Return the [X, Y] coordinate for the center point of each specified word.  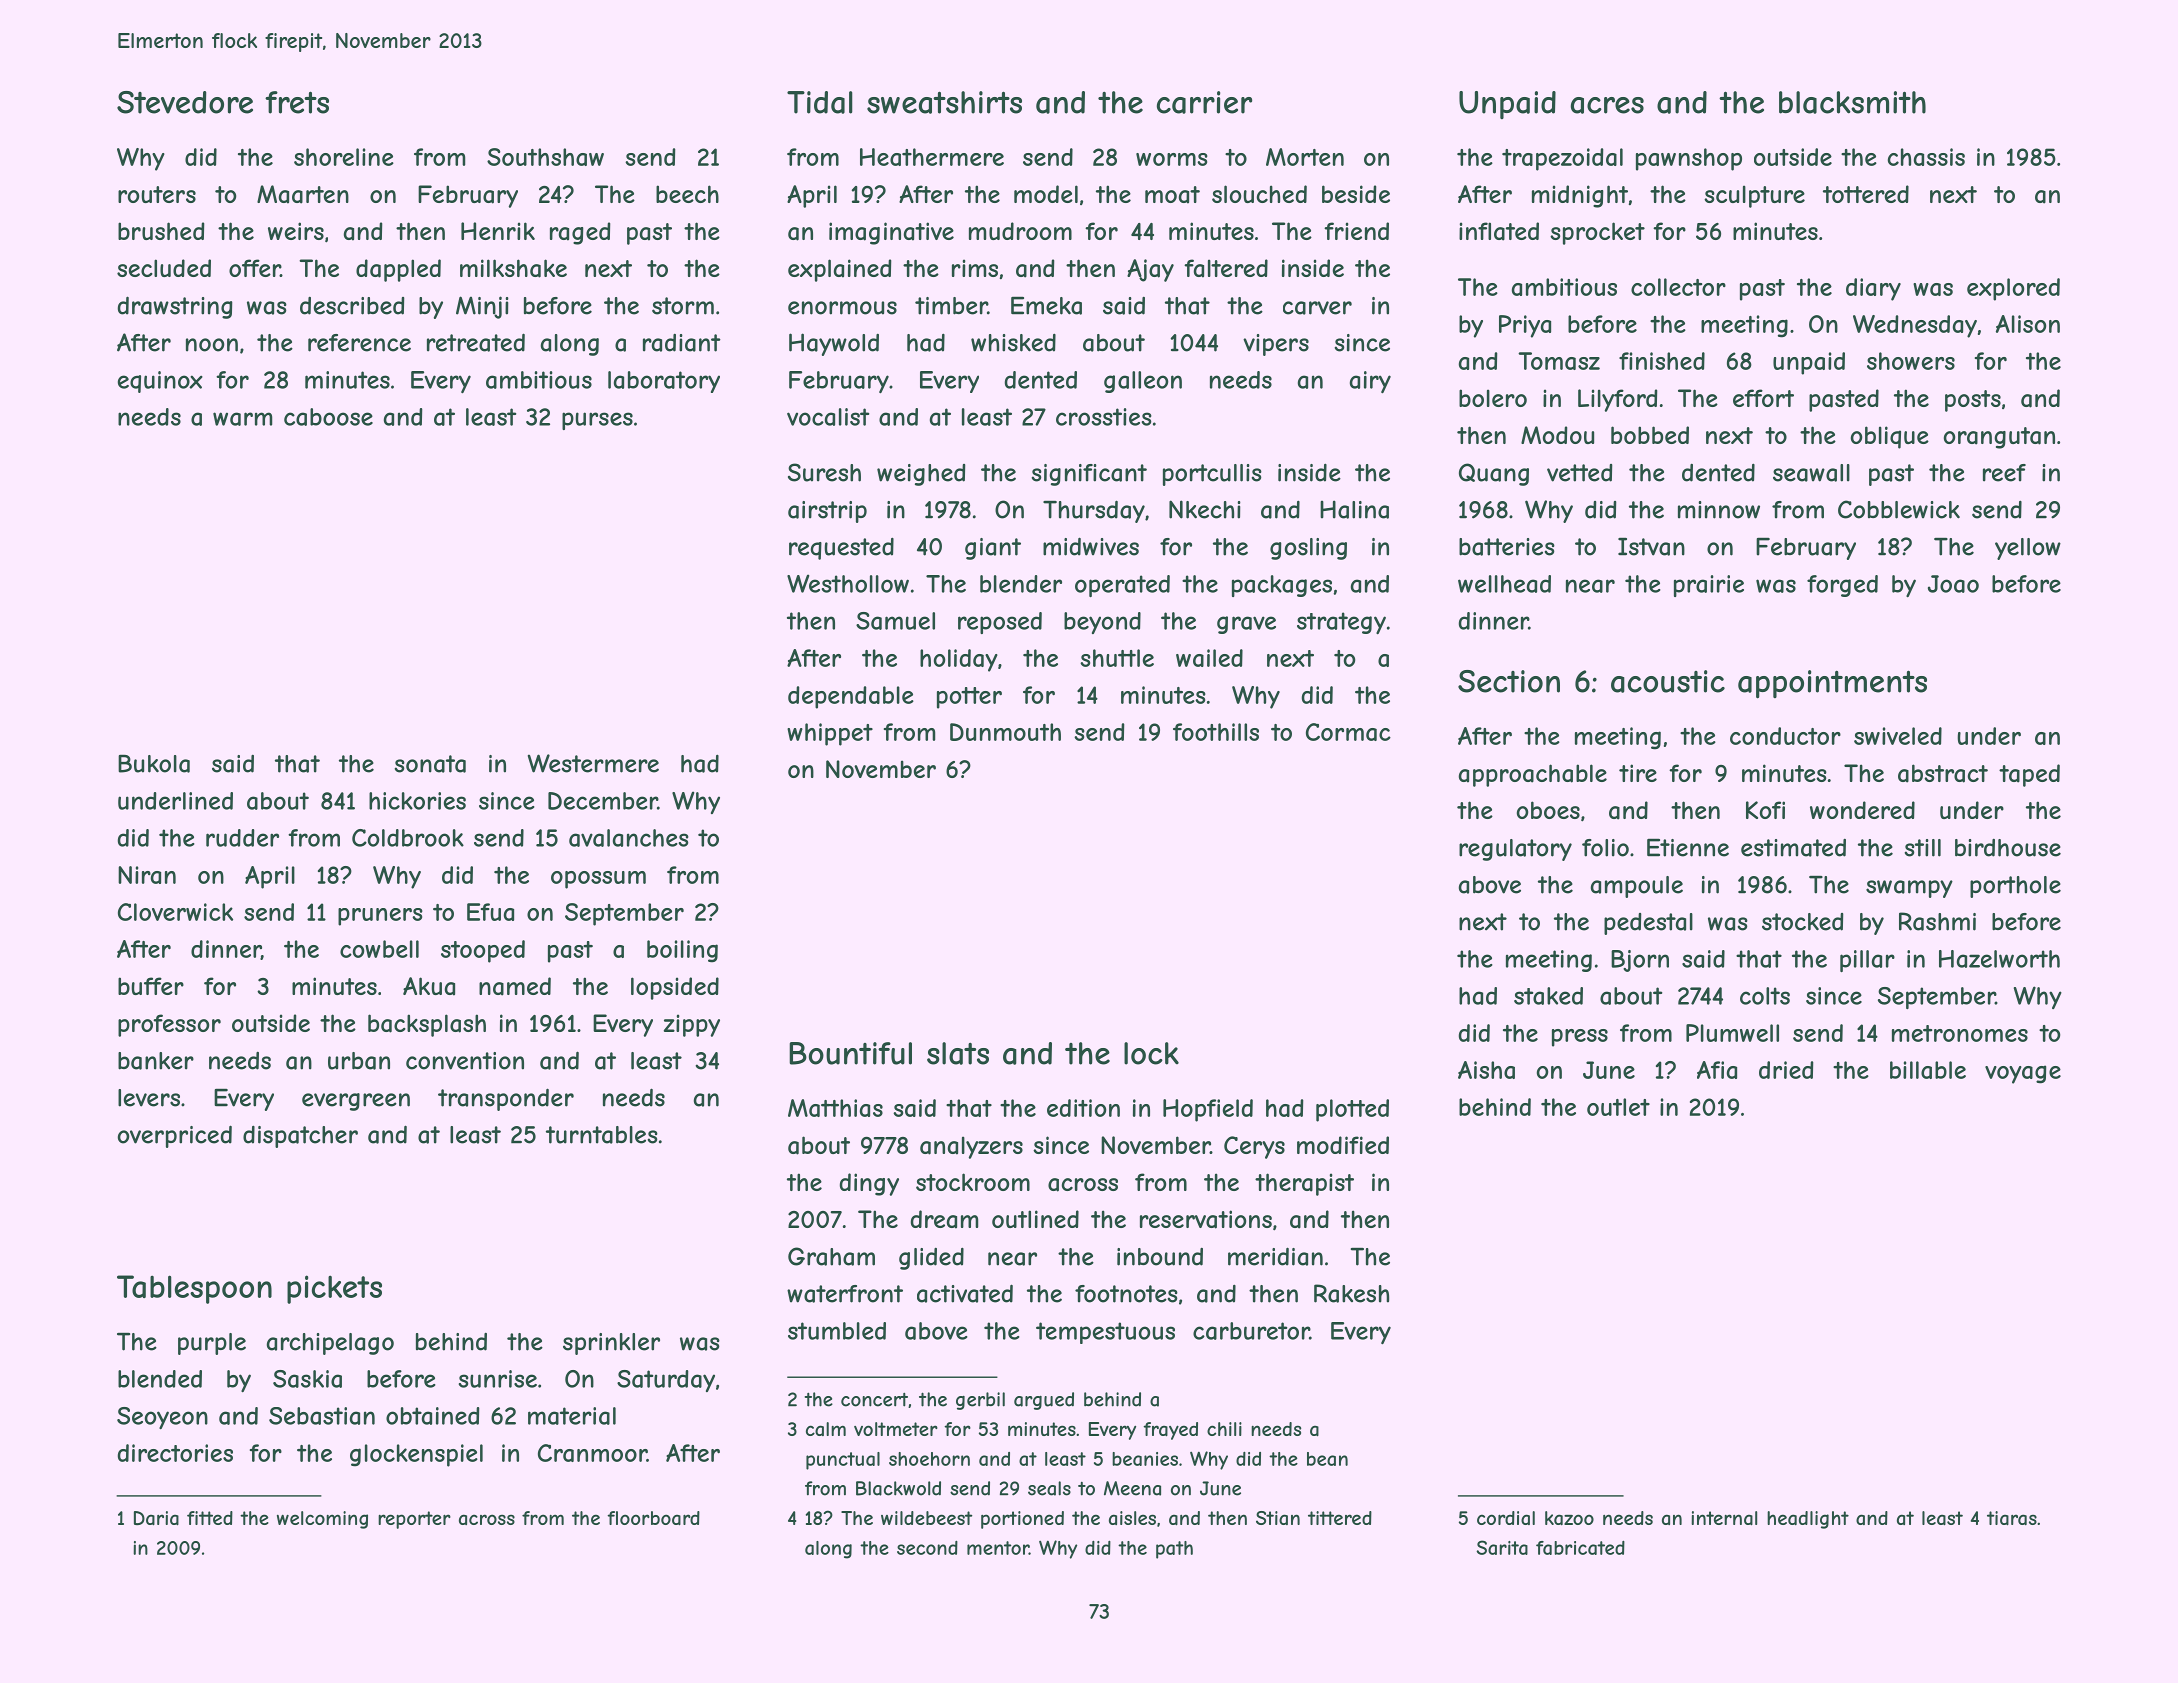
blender [1021, 584]
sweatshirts [944, 102]
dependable [851, 697]
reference [359, 343]
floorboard [653, 1518]
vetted [1580, 473]
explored [2013, 289]
